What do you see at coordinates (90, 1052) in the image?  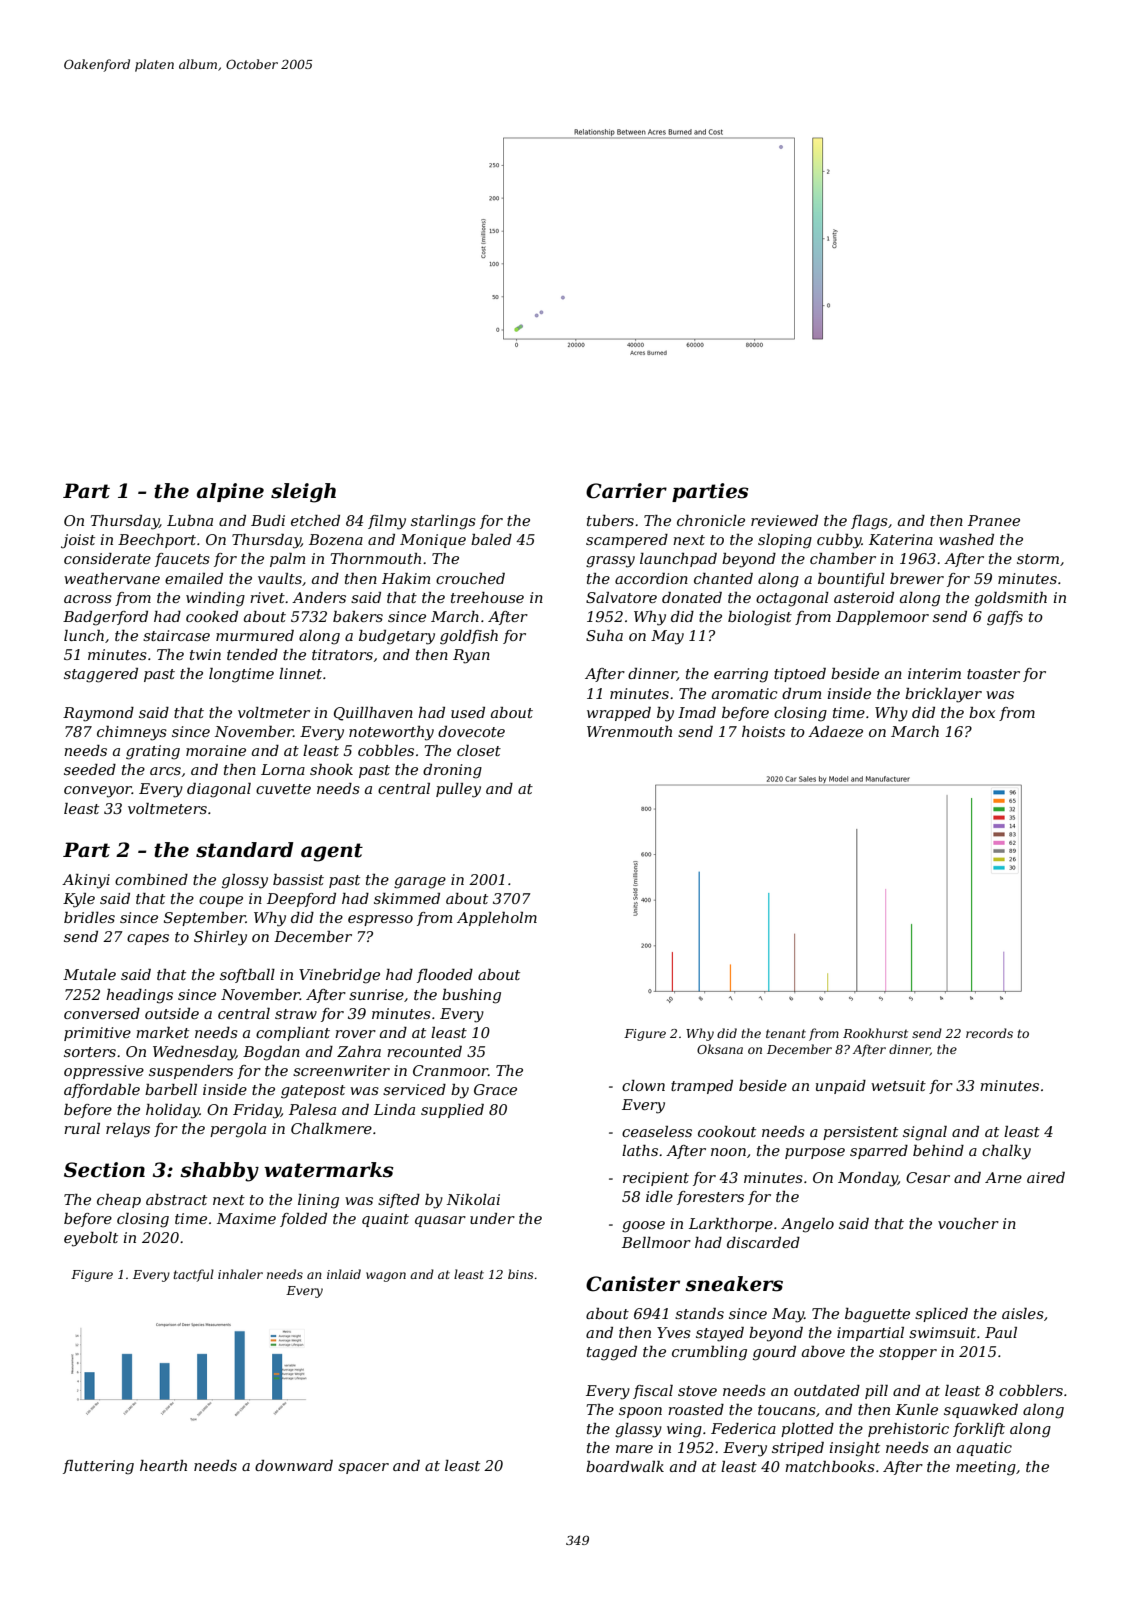 I see `sorters` at bounding box center [90, 1052].
